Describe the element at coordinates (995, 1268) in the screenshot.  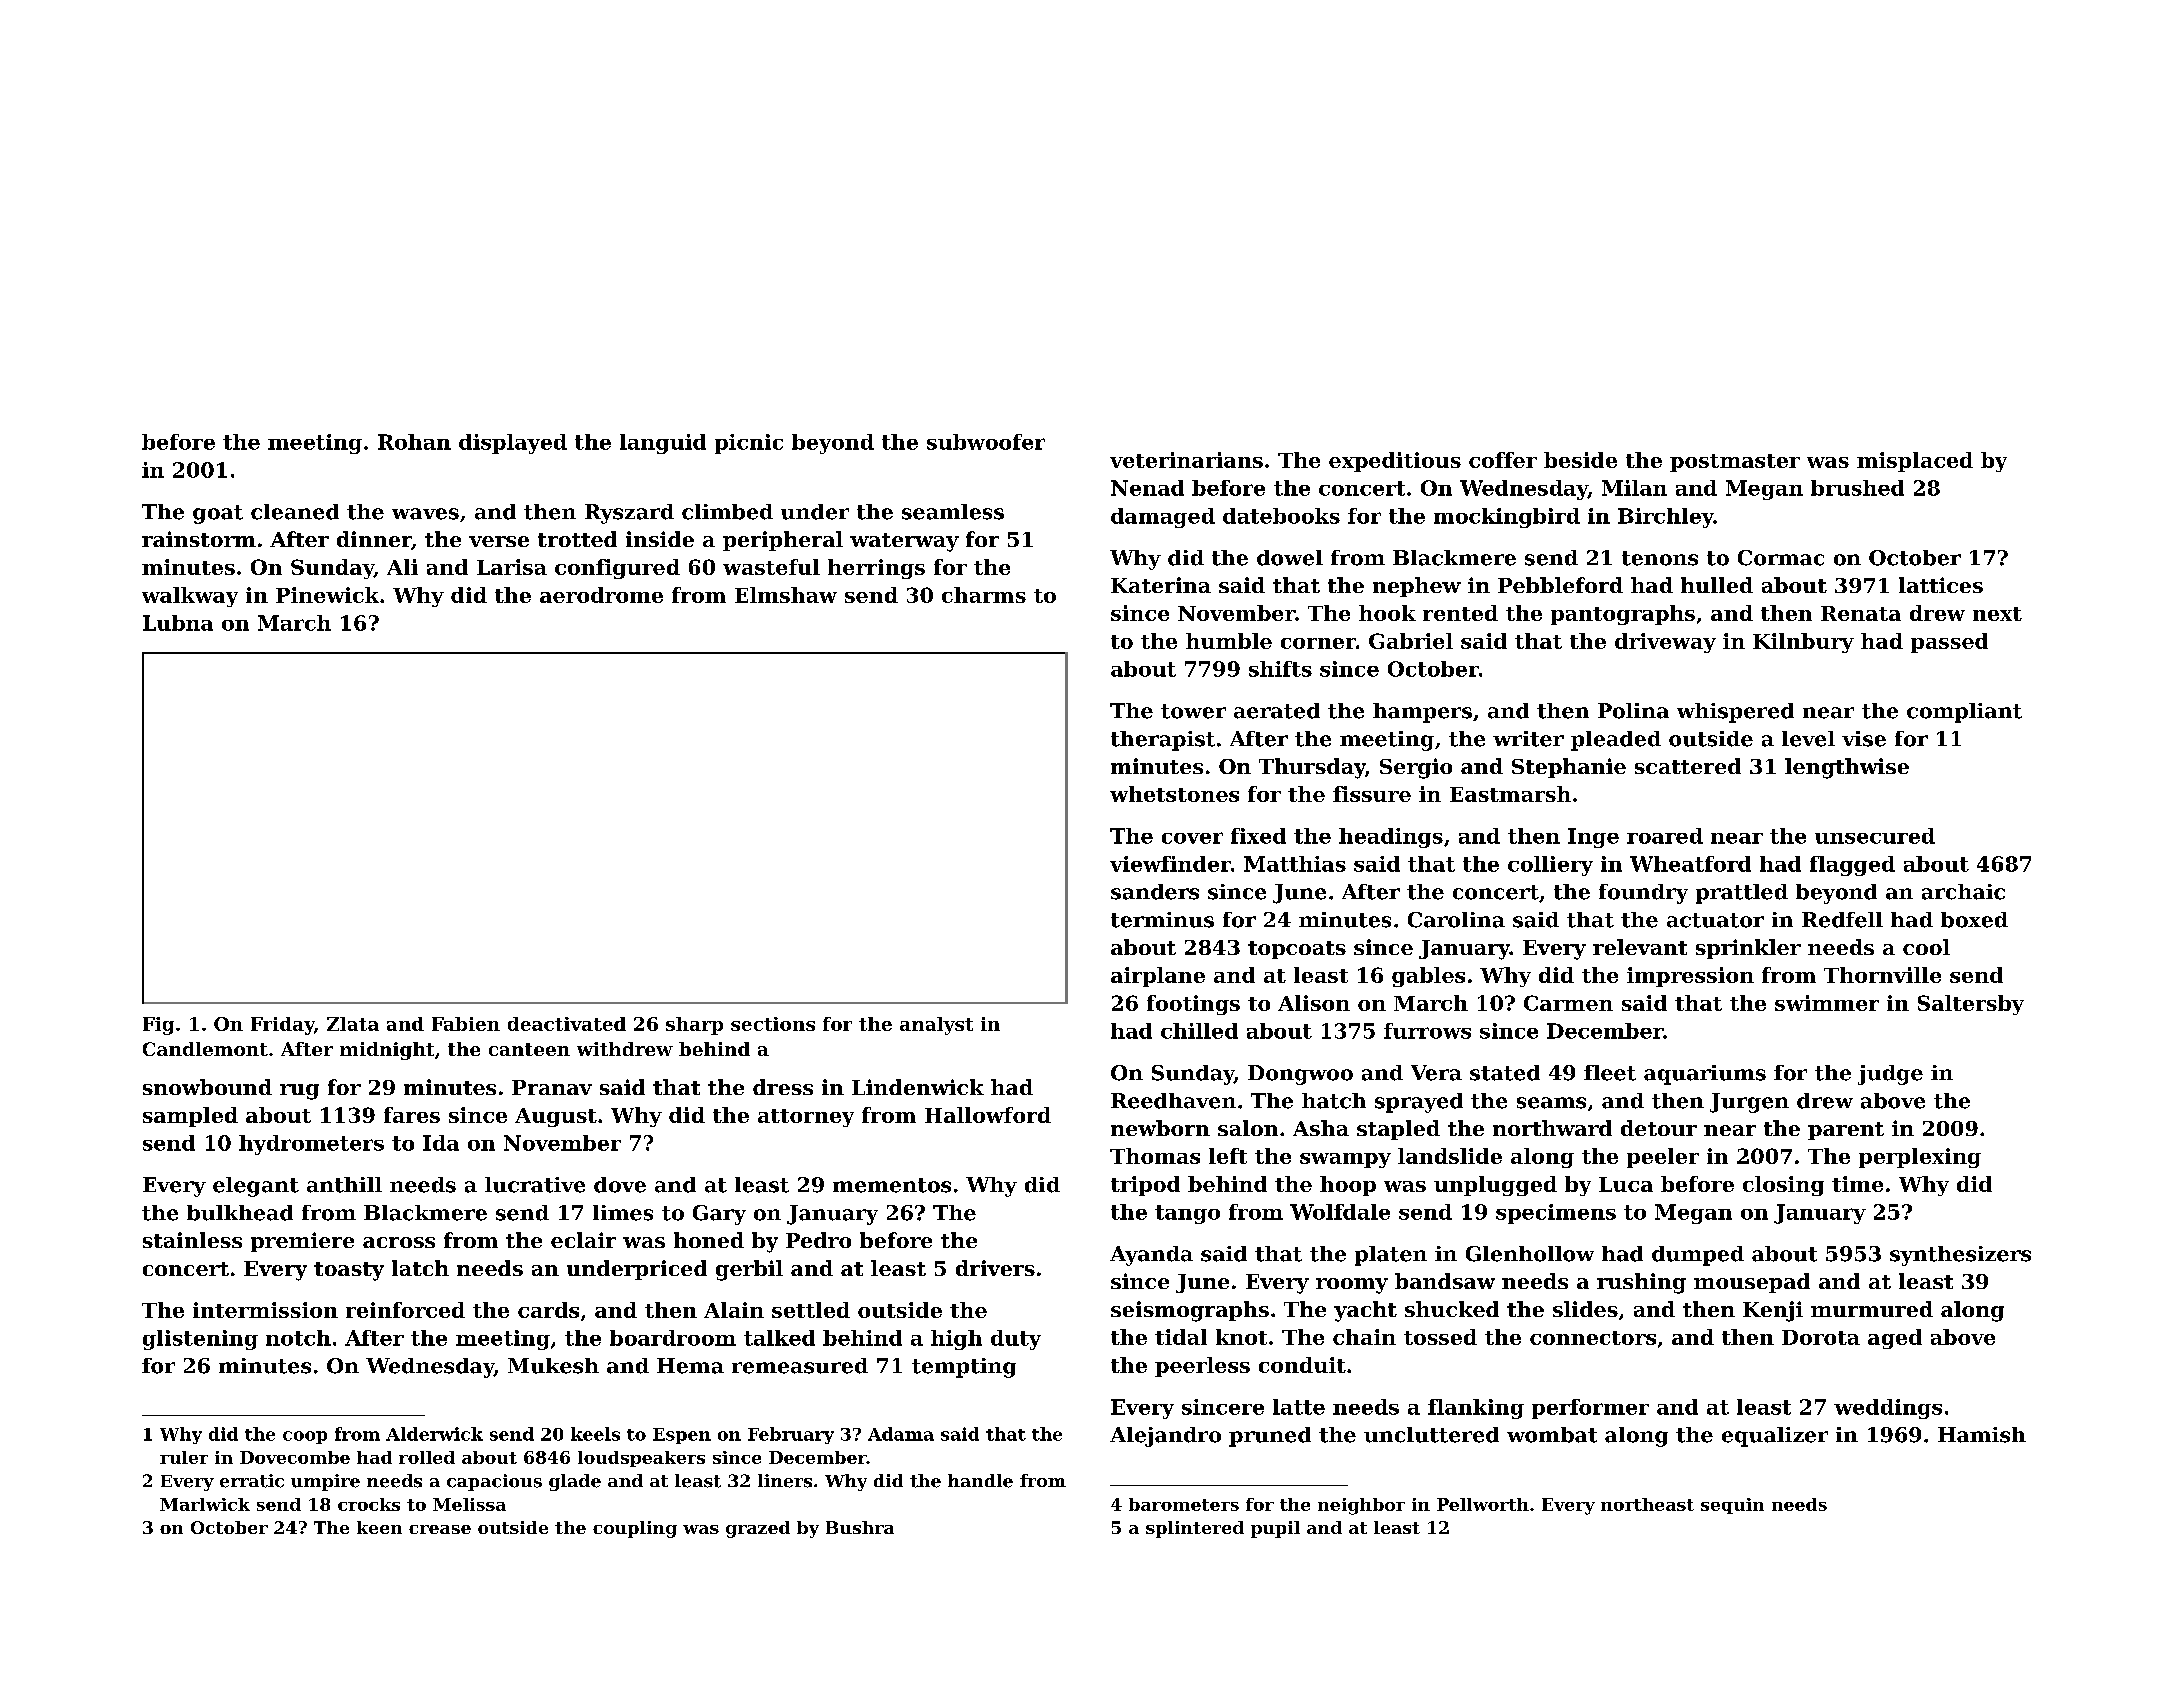
I see `drivers` at that location.
